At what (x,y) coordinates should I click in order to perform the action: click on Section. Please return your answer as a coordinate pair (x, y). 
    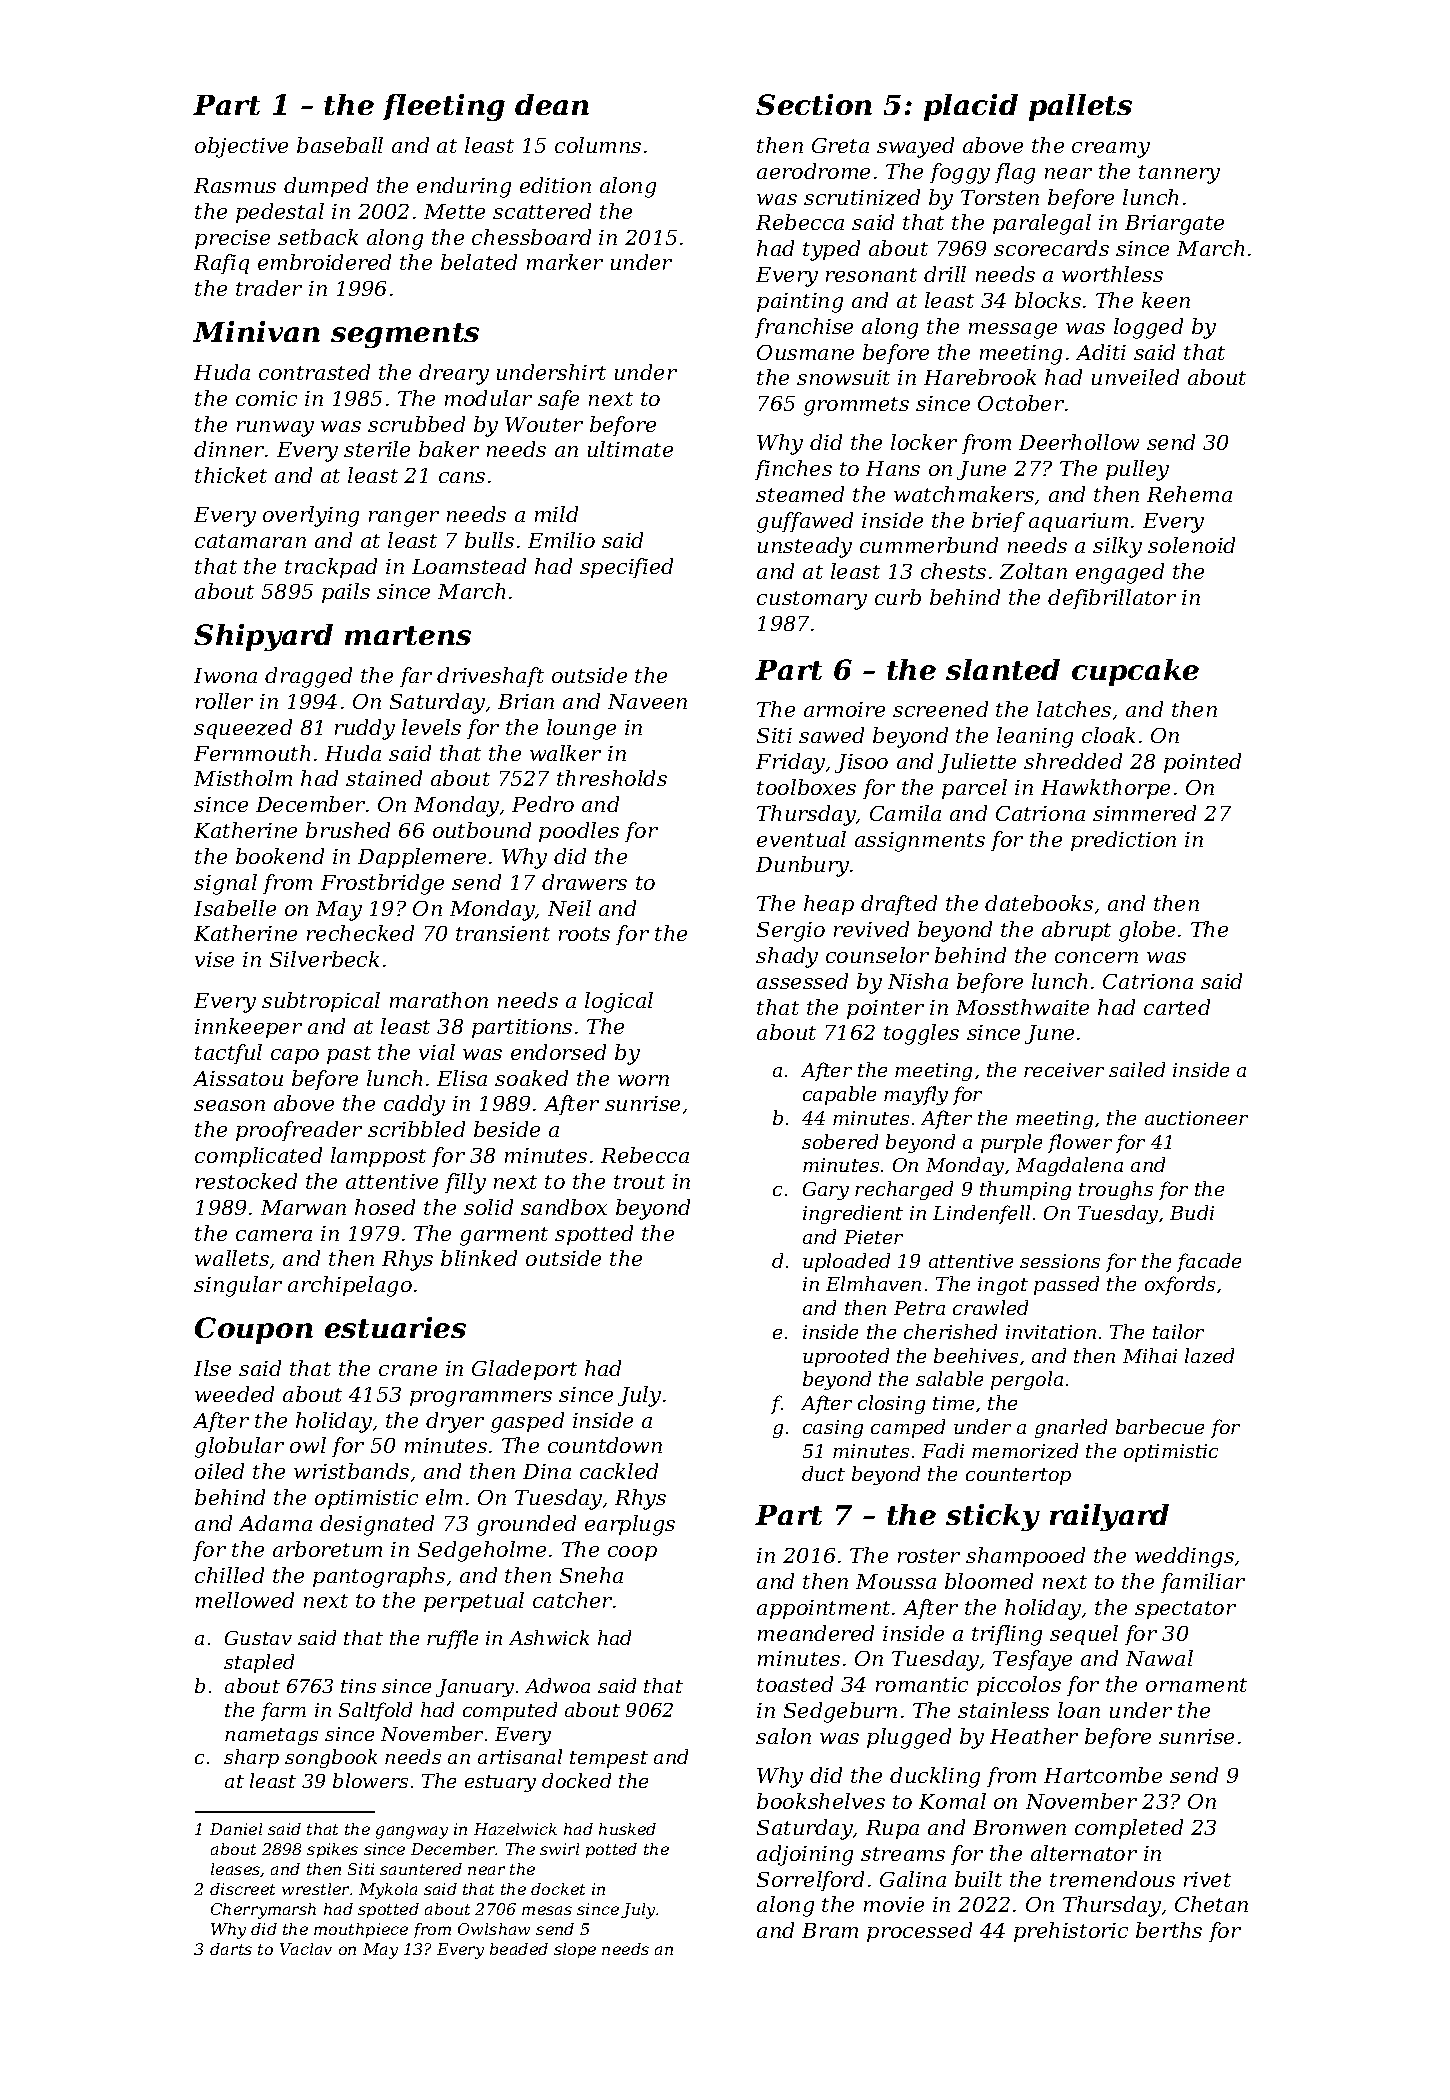
    Looking at the image, I should click on (814, 104).
